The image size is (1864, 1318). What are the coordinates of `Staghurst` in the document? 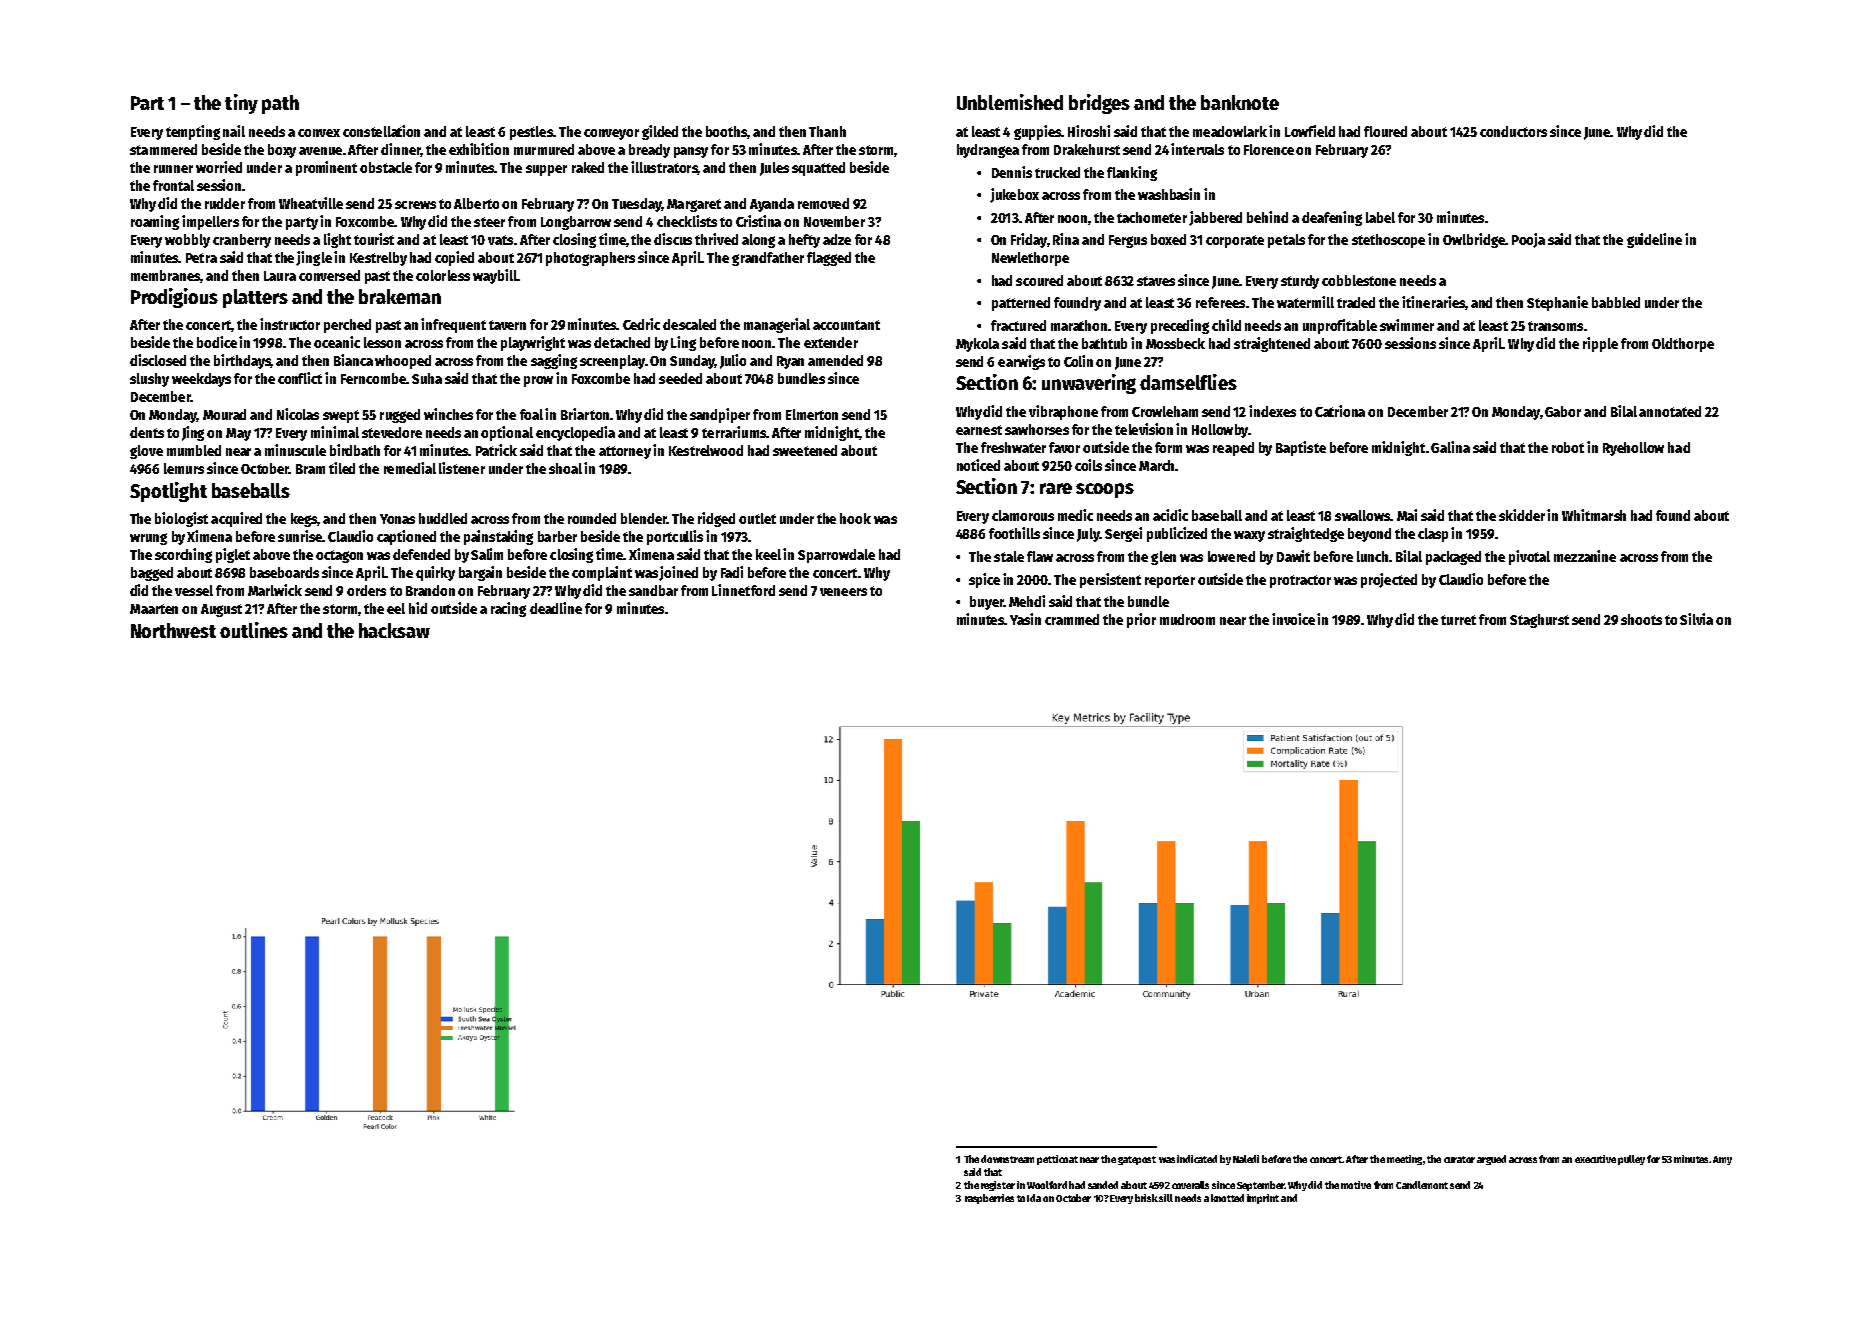 It's located at (1539, 621).
